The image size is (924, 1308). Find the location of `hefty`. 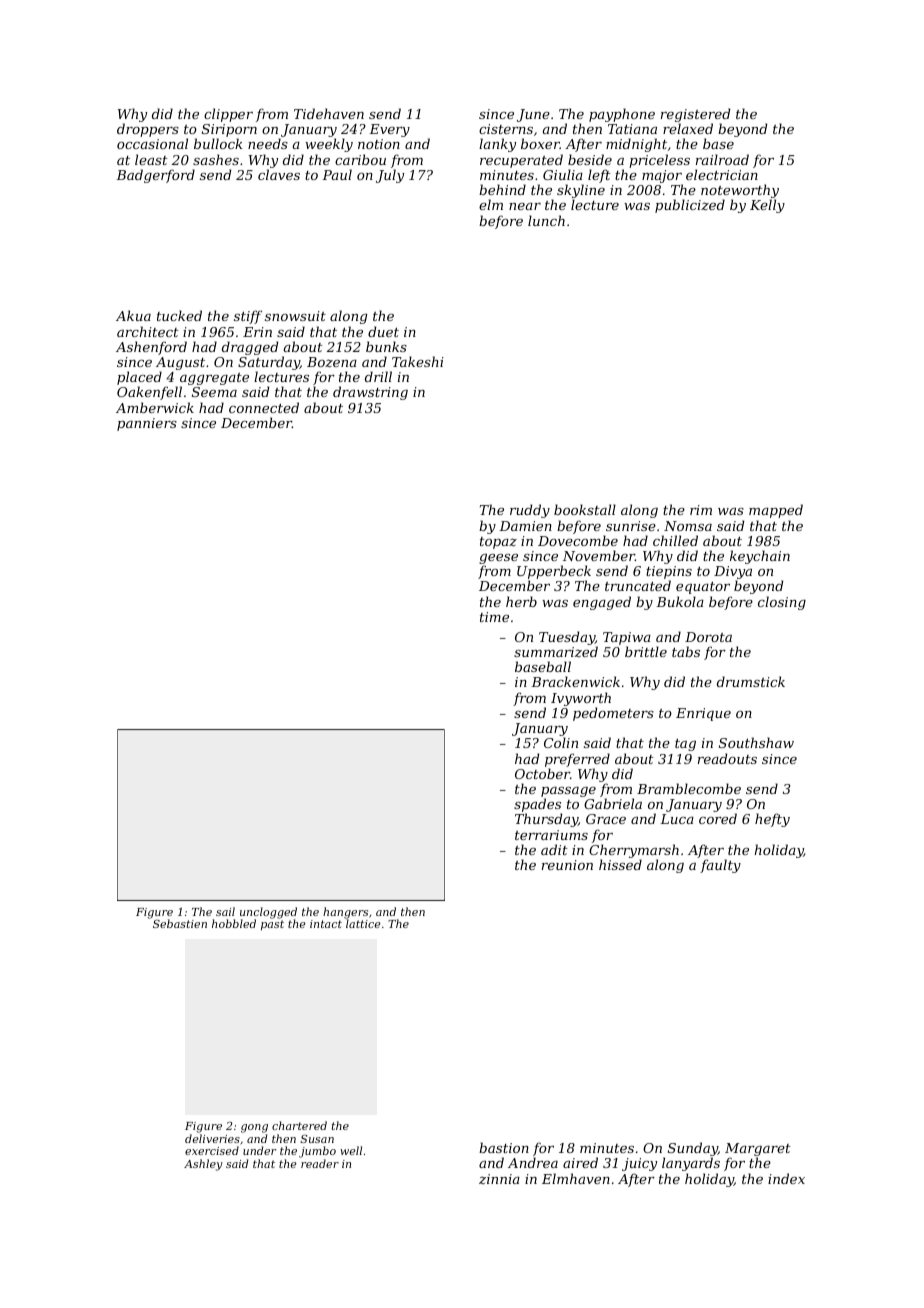

hefty is located at coordinates (772, 820).
